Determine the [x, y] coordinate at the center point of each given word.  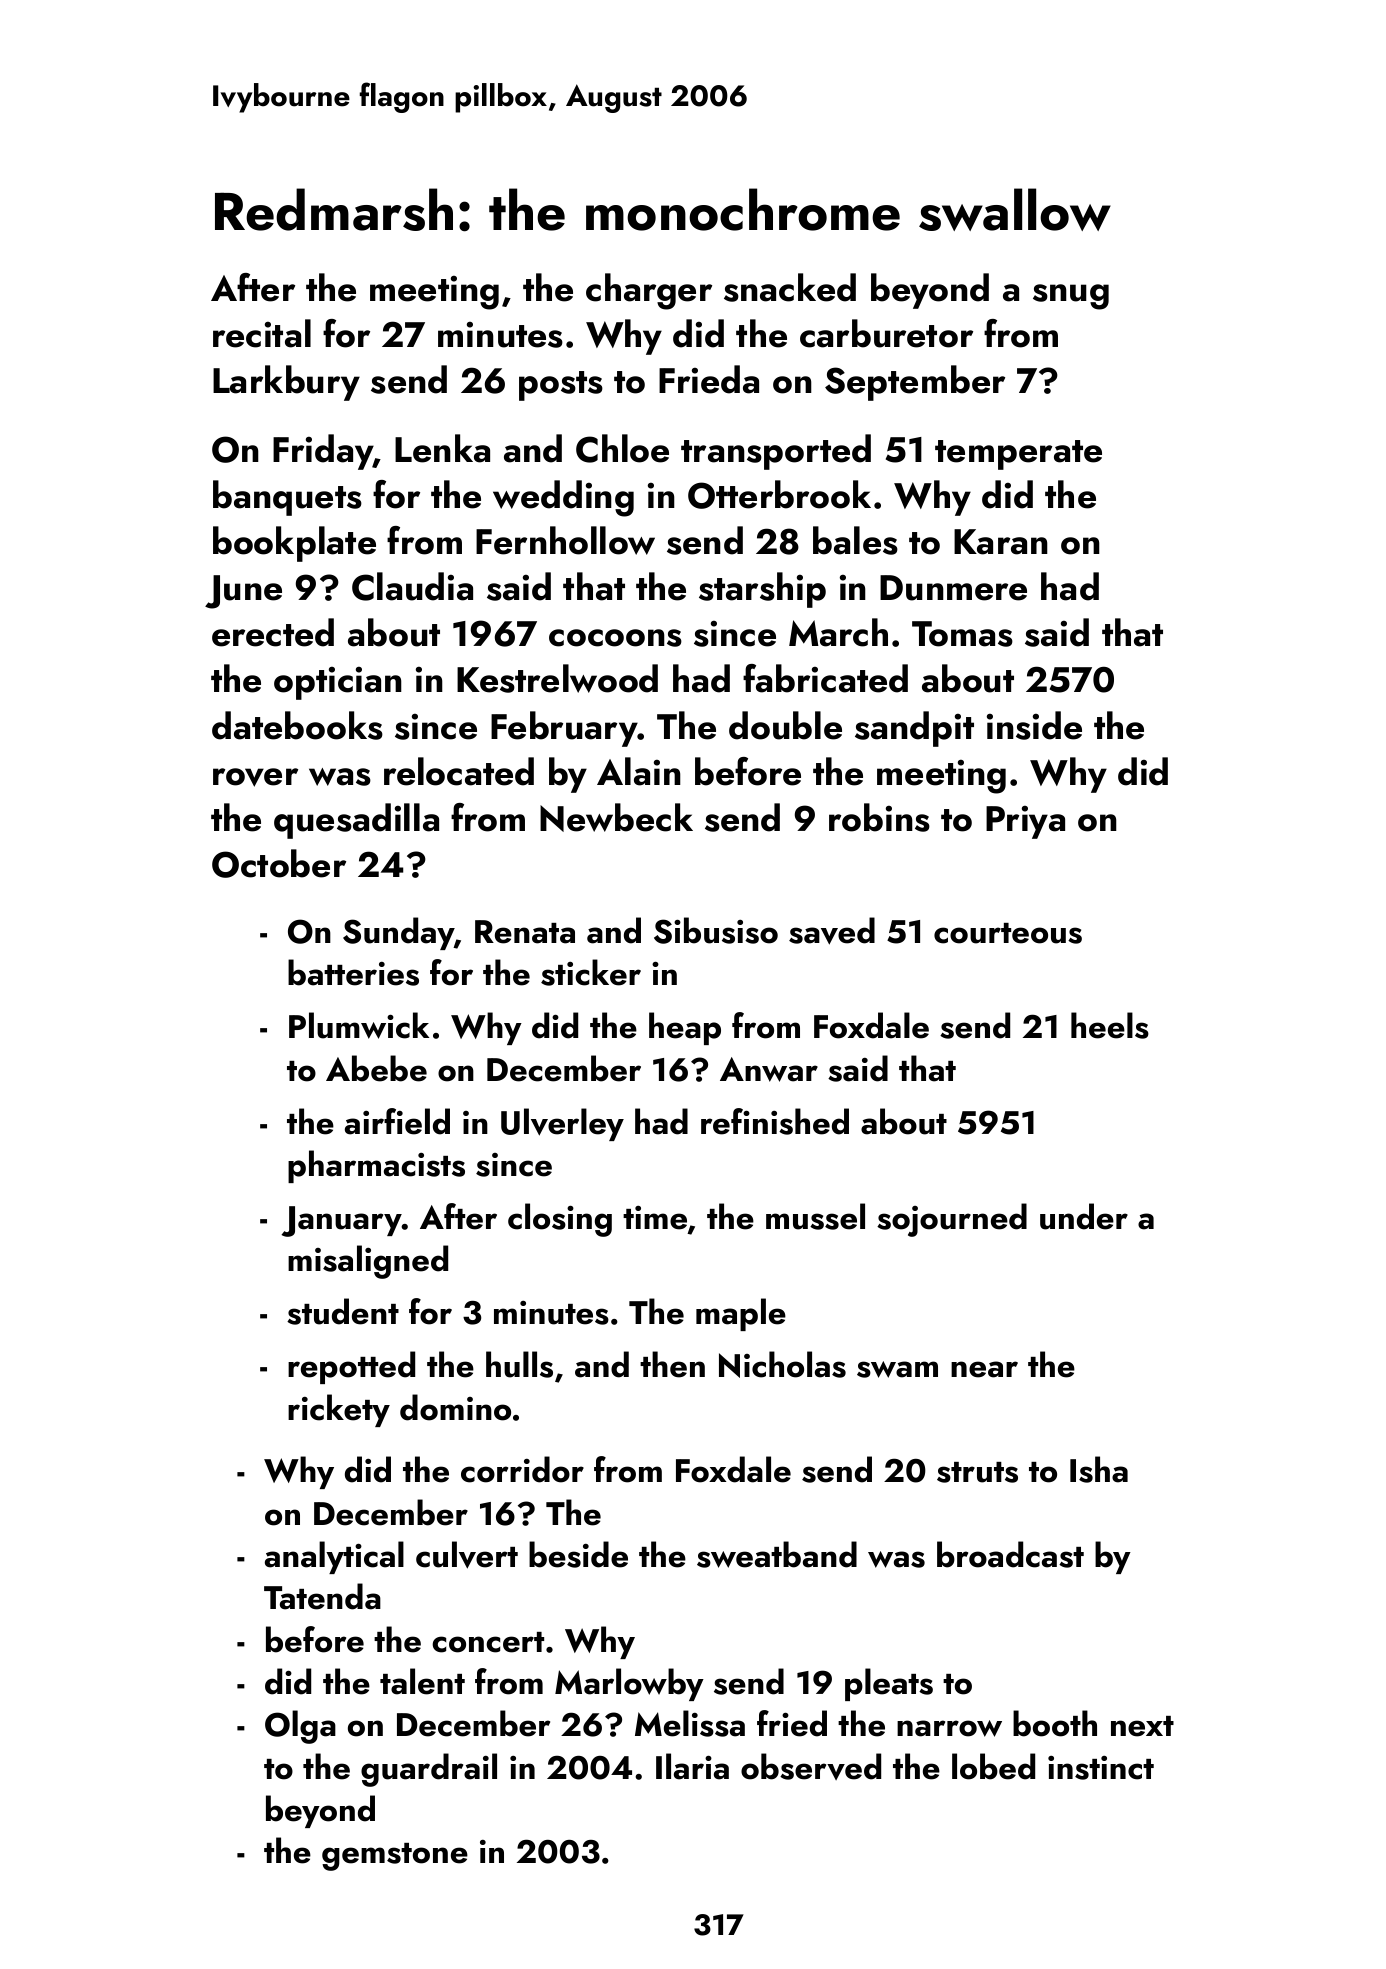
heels [1110, 1025]
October [279, 863]
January [341, 1221]
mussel [815, 1216]
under [1084, 1216]
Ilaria [692, 1766]
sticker [591, 972]
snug [1071, 297]
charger [649, 291]
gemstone [395, 1857]
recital [262, 333]
